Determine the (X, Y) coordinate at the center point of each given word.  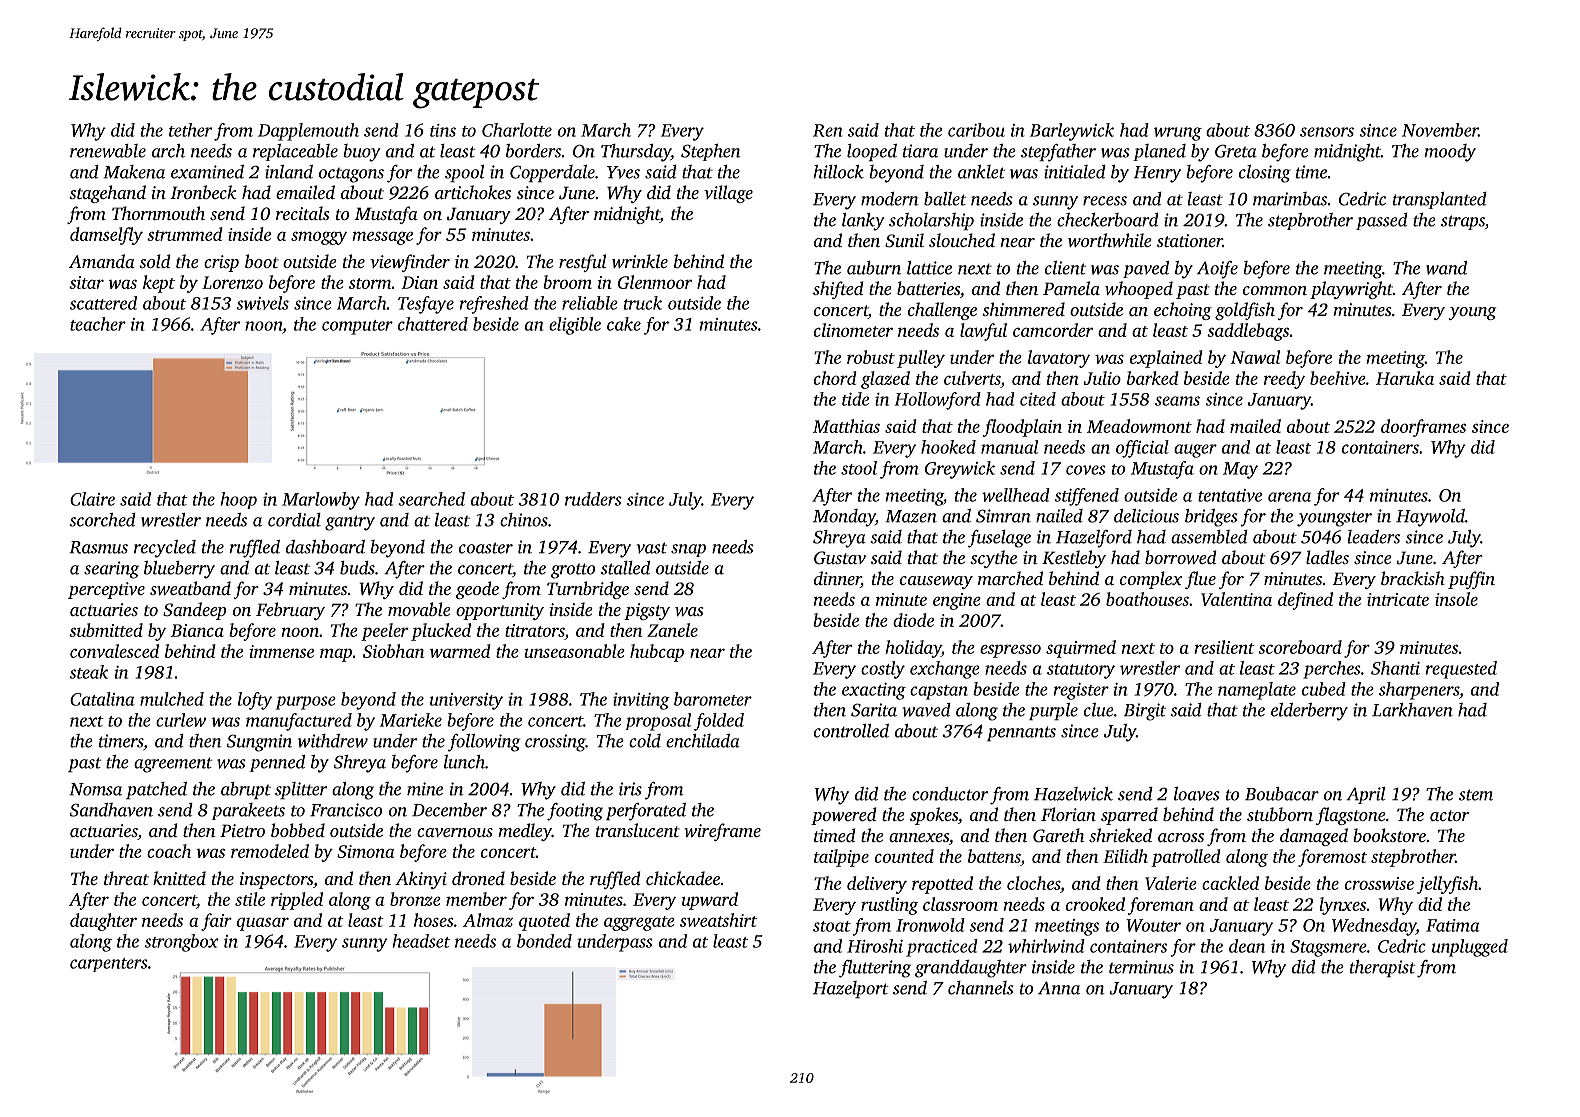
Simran (1003, 516)
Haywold (1430, 518)
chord (835, 378)
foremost (1332, 858)
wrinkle (640, 261)
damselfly (106, 236)
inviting (641, 701)
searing (111, 570)
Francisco (346, 810)
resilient (1225, 647)
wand (1446, 268)
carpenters (109, 965)
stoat (832, 926)
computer (357, 327)
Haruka (1405, 378)
